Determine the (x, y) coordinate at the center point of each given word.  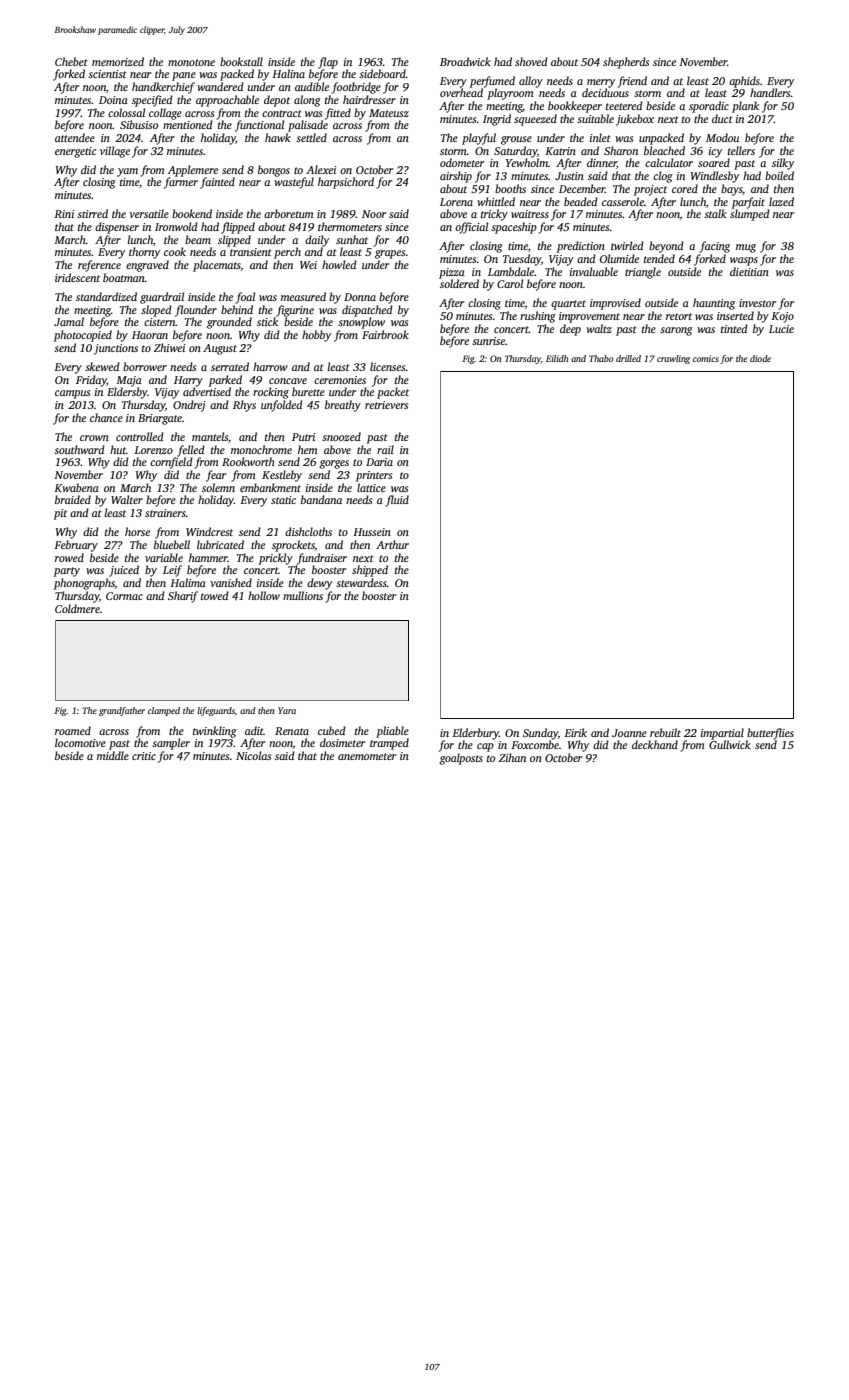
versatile (149, 213)
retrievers (386, 405)
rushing (538, 317)
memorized (118, 61)
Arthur (392, 544)
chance (106, 417)
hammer (208, 557)
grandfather (122, 711)
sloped (156, 311)
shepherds (626, 63)
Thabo (601, 358)
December (582, 188)
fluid (397, 501)
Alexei (321, 169)
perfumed (492, 82)
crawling (673, 359)
